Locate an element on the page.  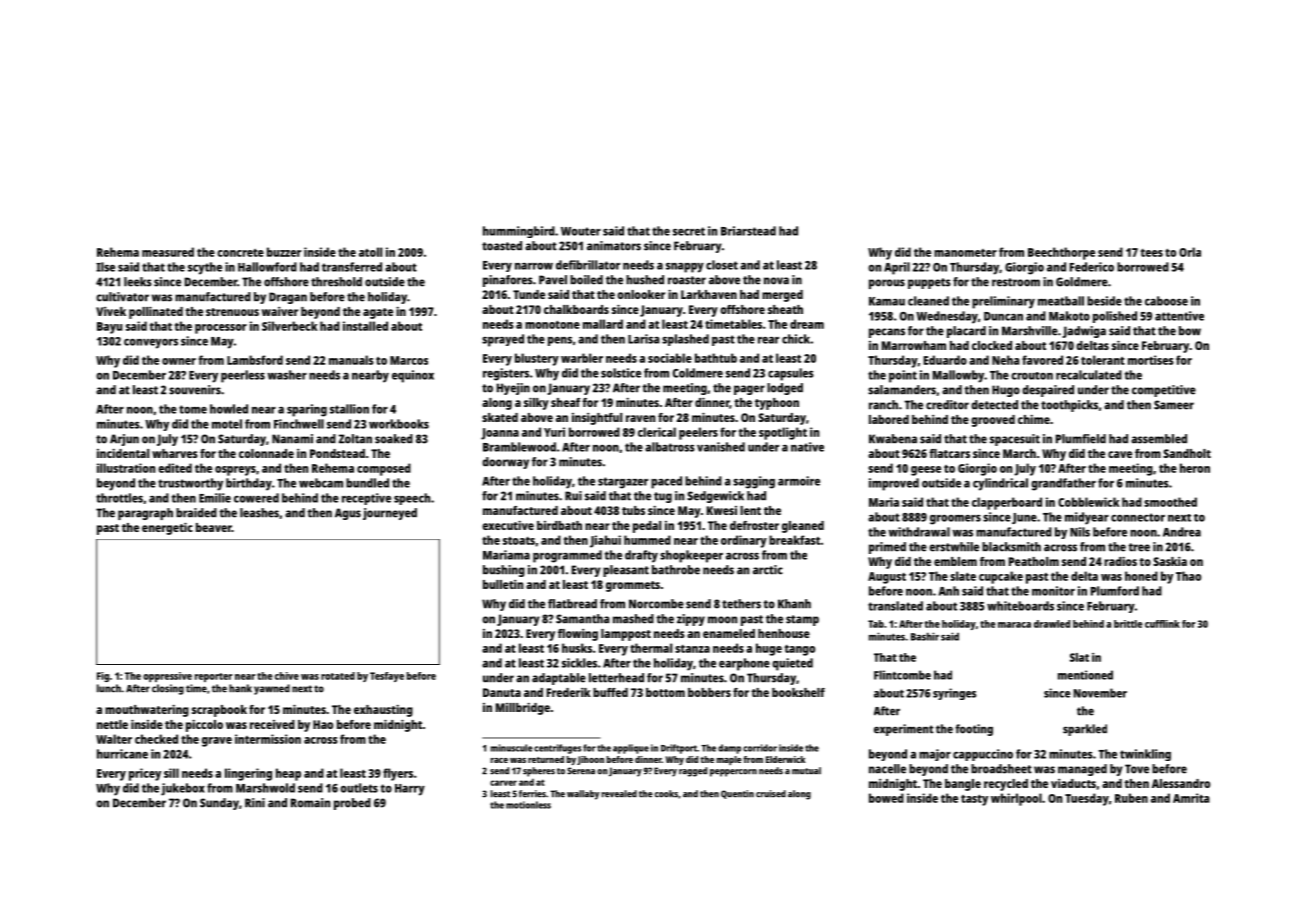
cupcake is located at coordinates (1001, 577).
